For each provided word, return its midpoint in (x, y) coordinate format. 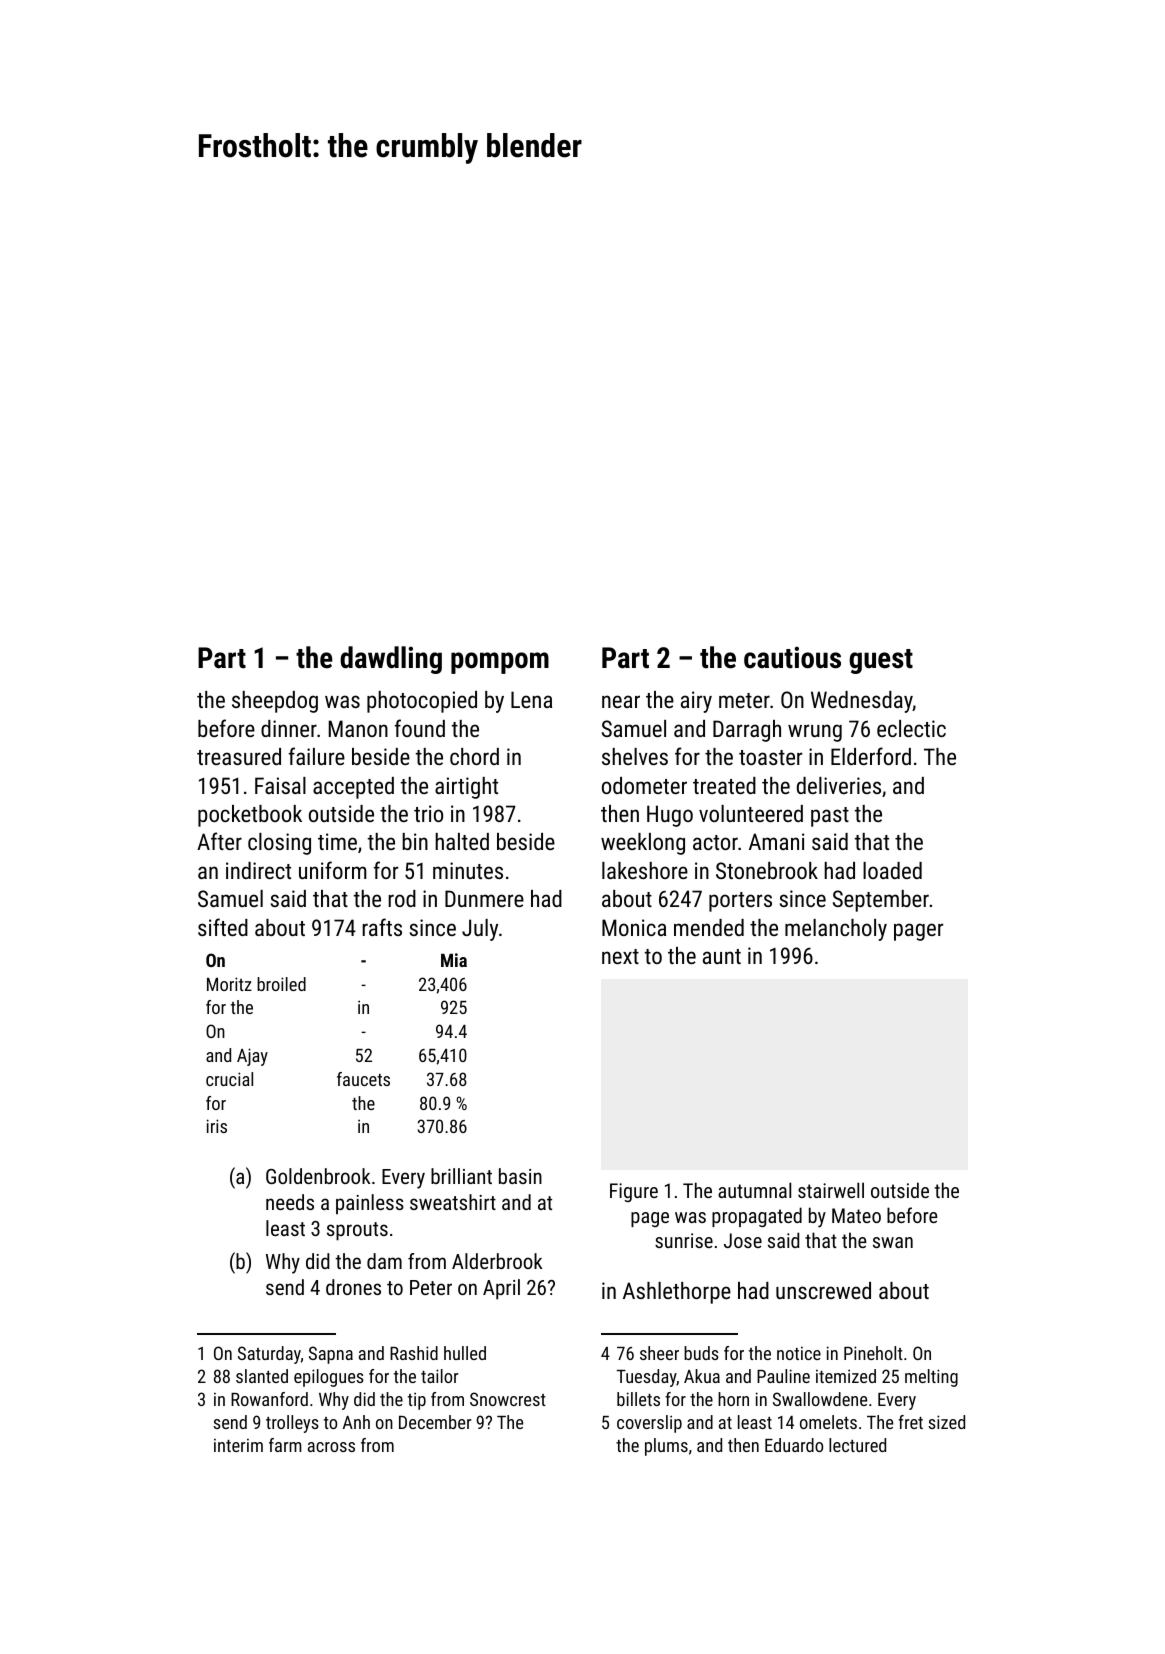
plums (666, 1447)
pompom (500, 663)
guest (881, 661)
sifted (223, 927)
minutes (468, 870)
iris (217, 1126)
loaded (892, 870)
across (331, 1447)
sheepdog (275, 702)
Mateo (856, 1215)
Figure (634, 1192)
